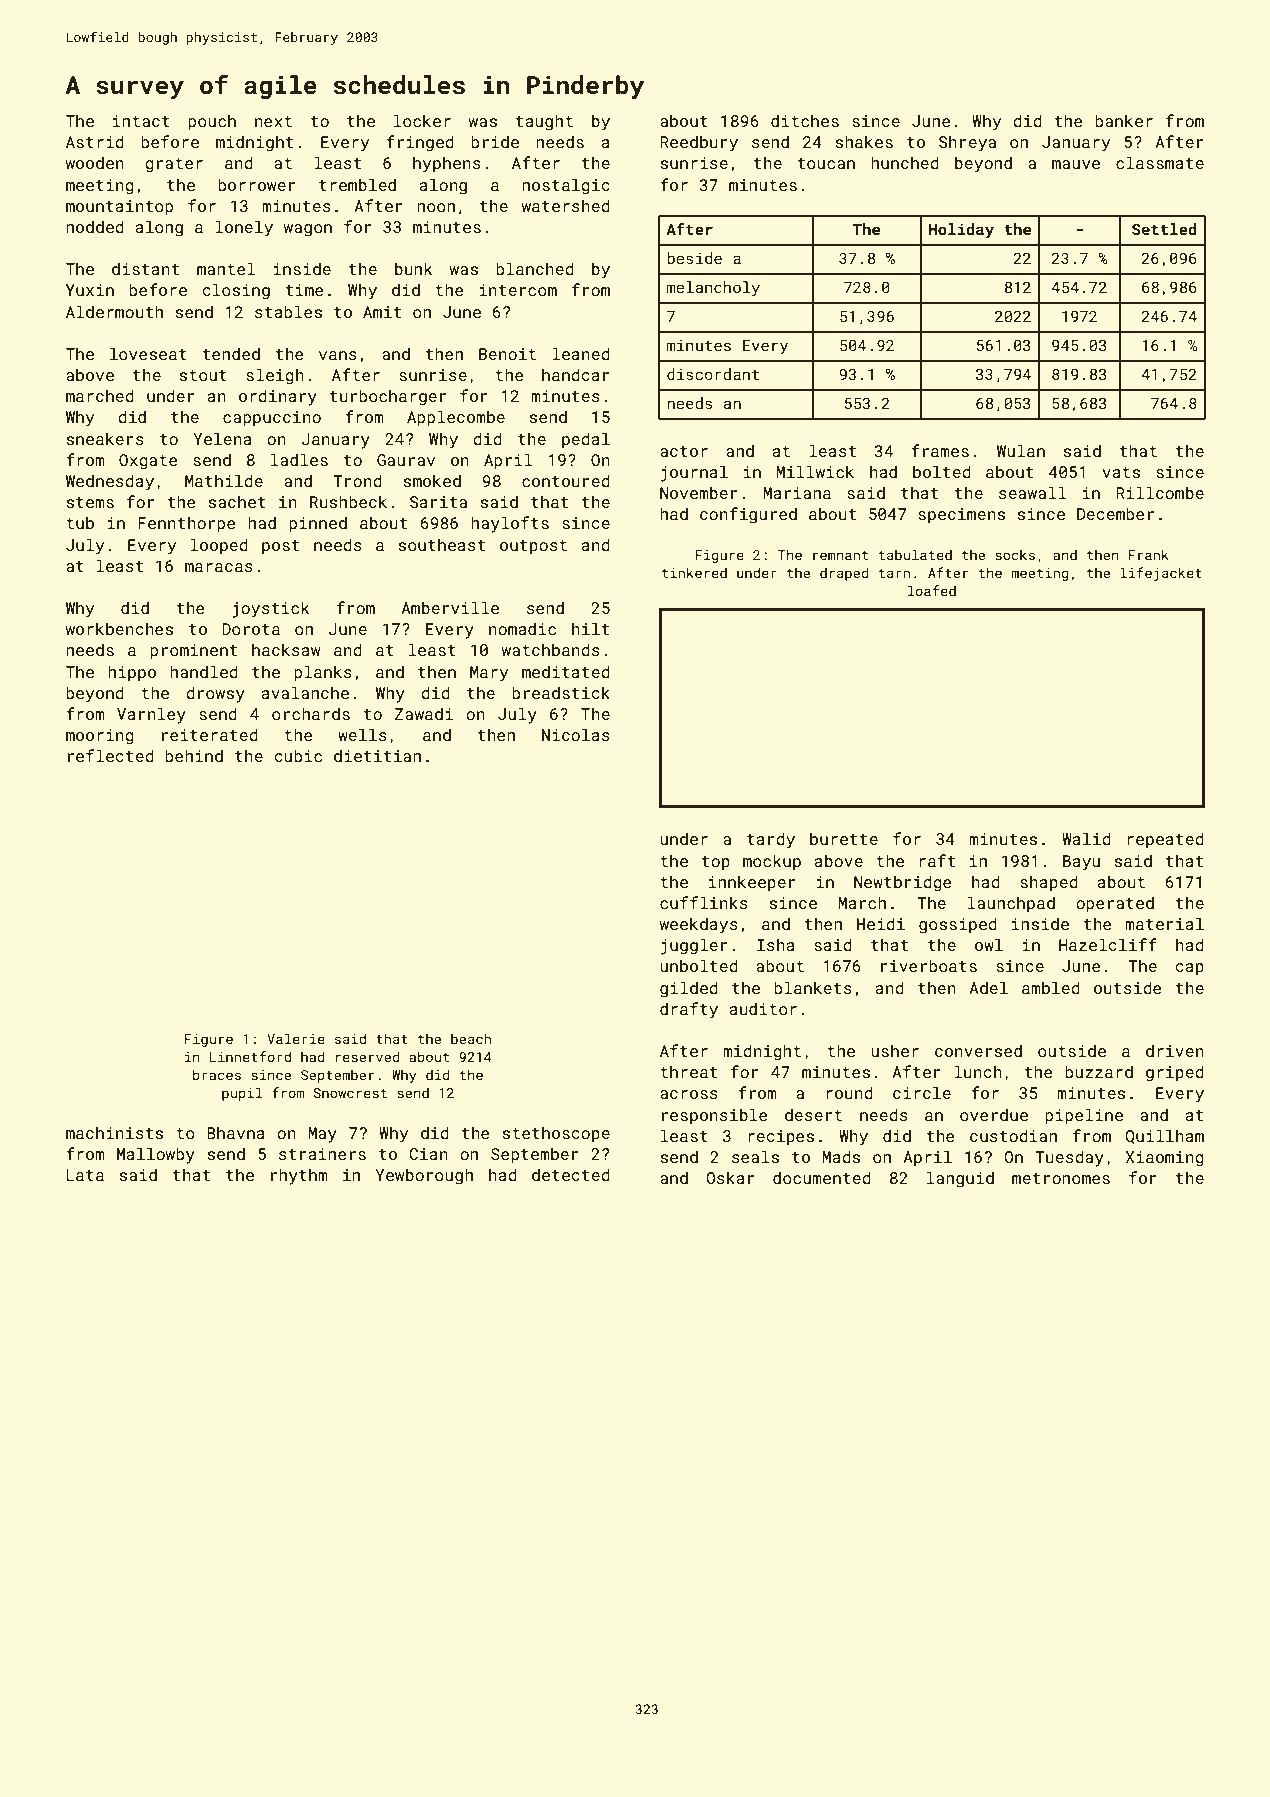 The width and height of the page is (1270, 1797). Describe the element at coordinates (1086, 838) in the page. I see `Walid` at that location.
